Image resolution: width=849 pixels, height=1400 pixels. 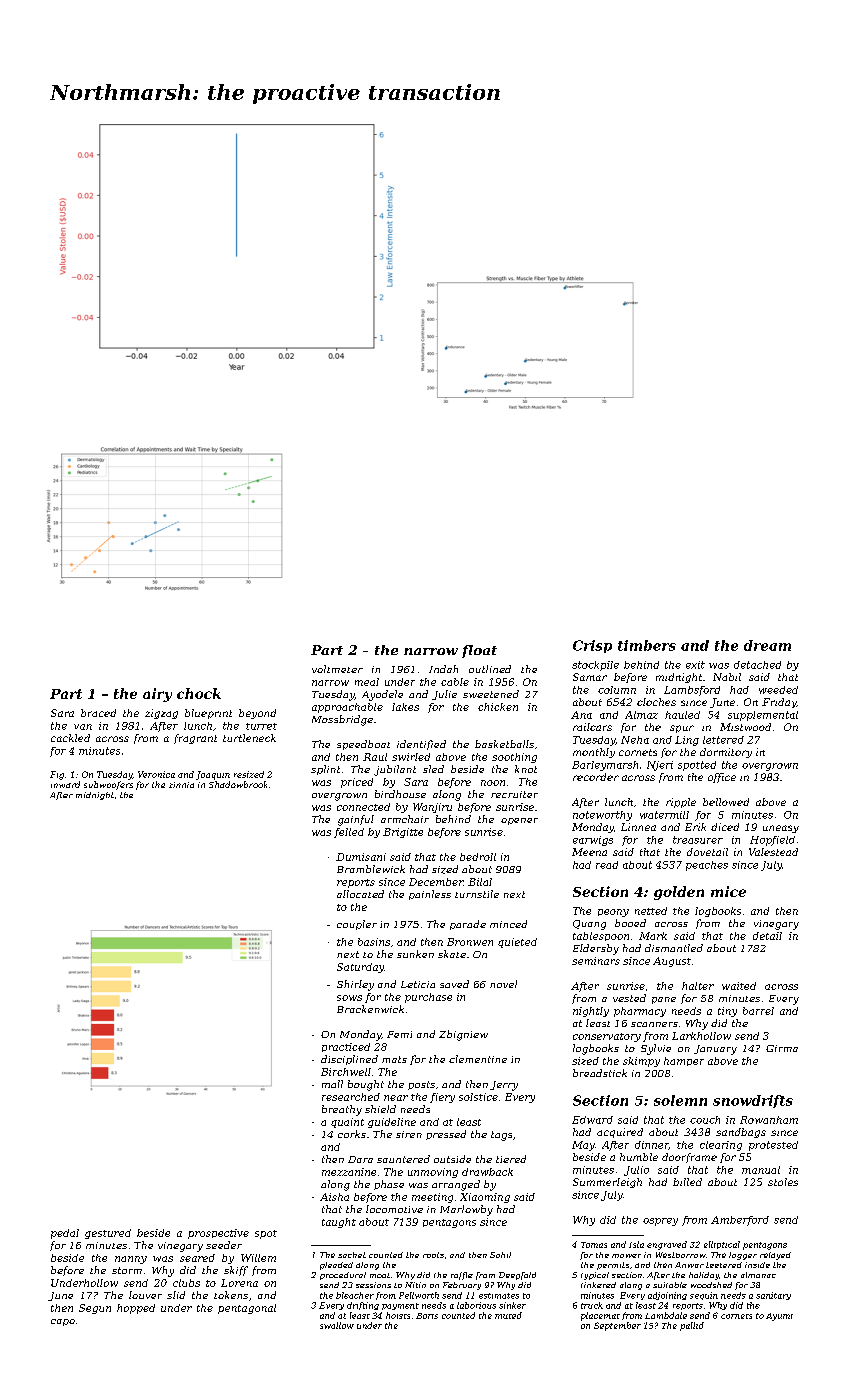 What do you see at coordinates (332, 1084) in the screenshot?
I see `mall` at bounding box center [332, 1084].
